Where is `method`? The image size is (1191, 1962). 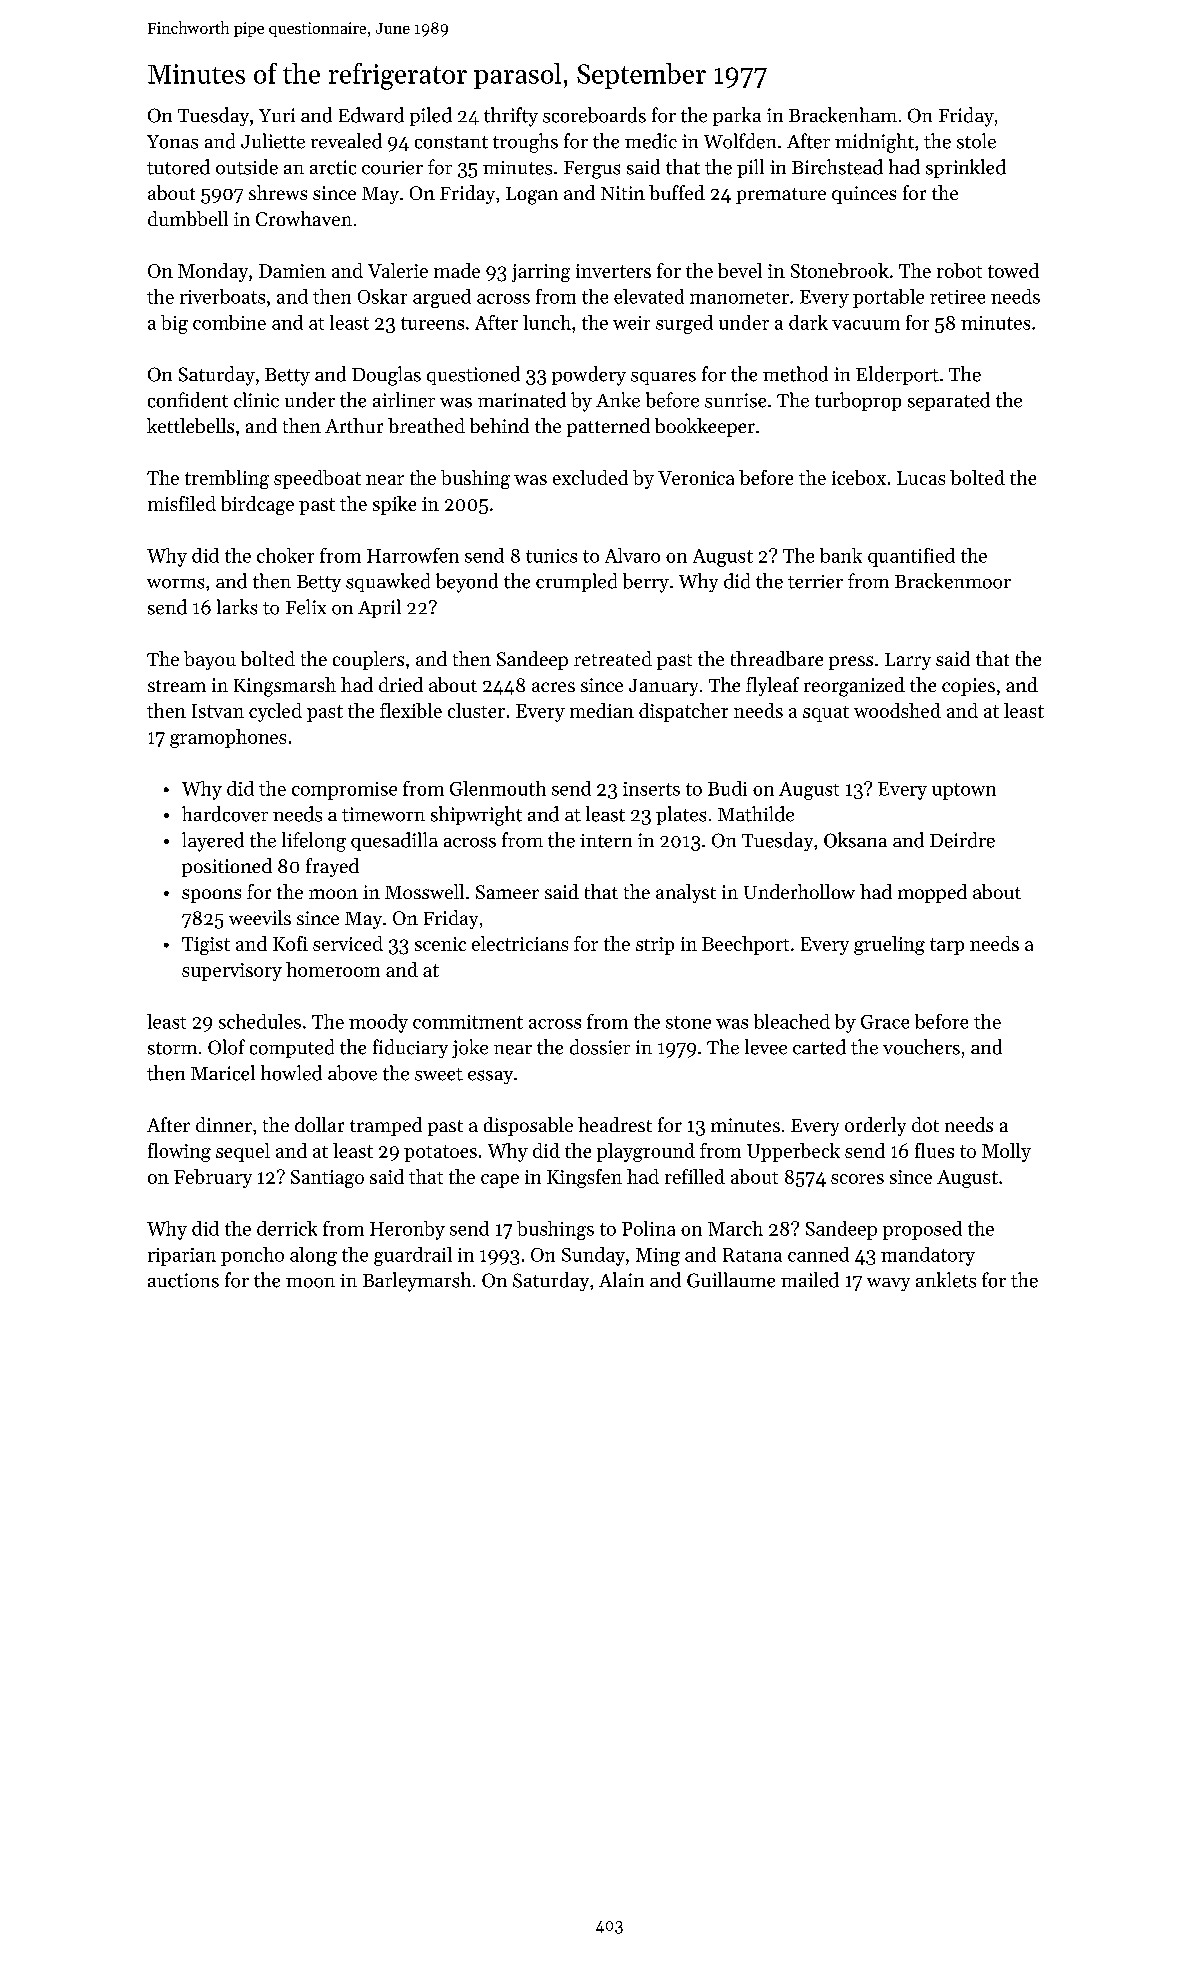 method is located at coordinates (795, 374).
